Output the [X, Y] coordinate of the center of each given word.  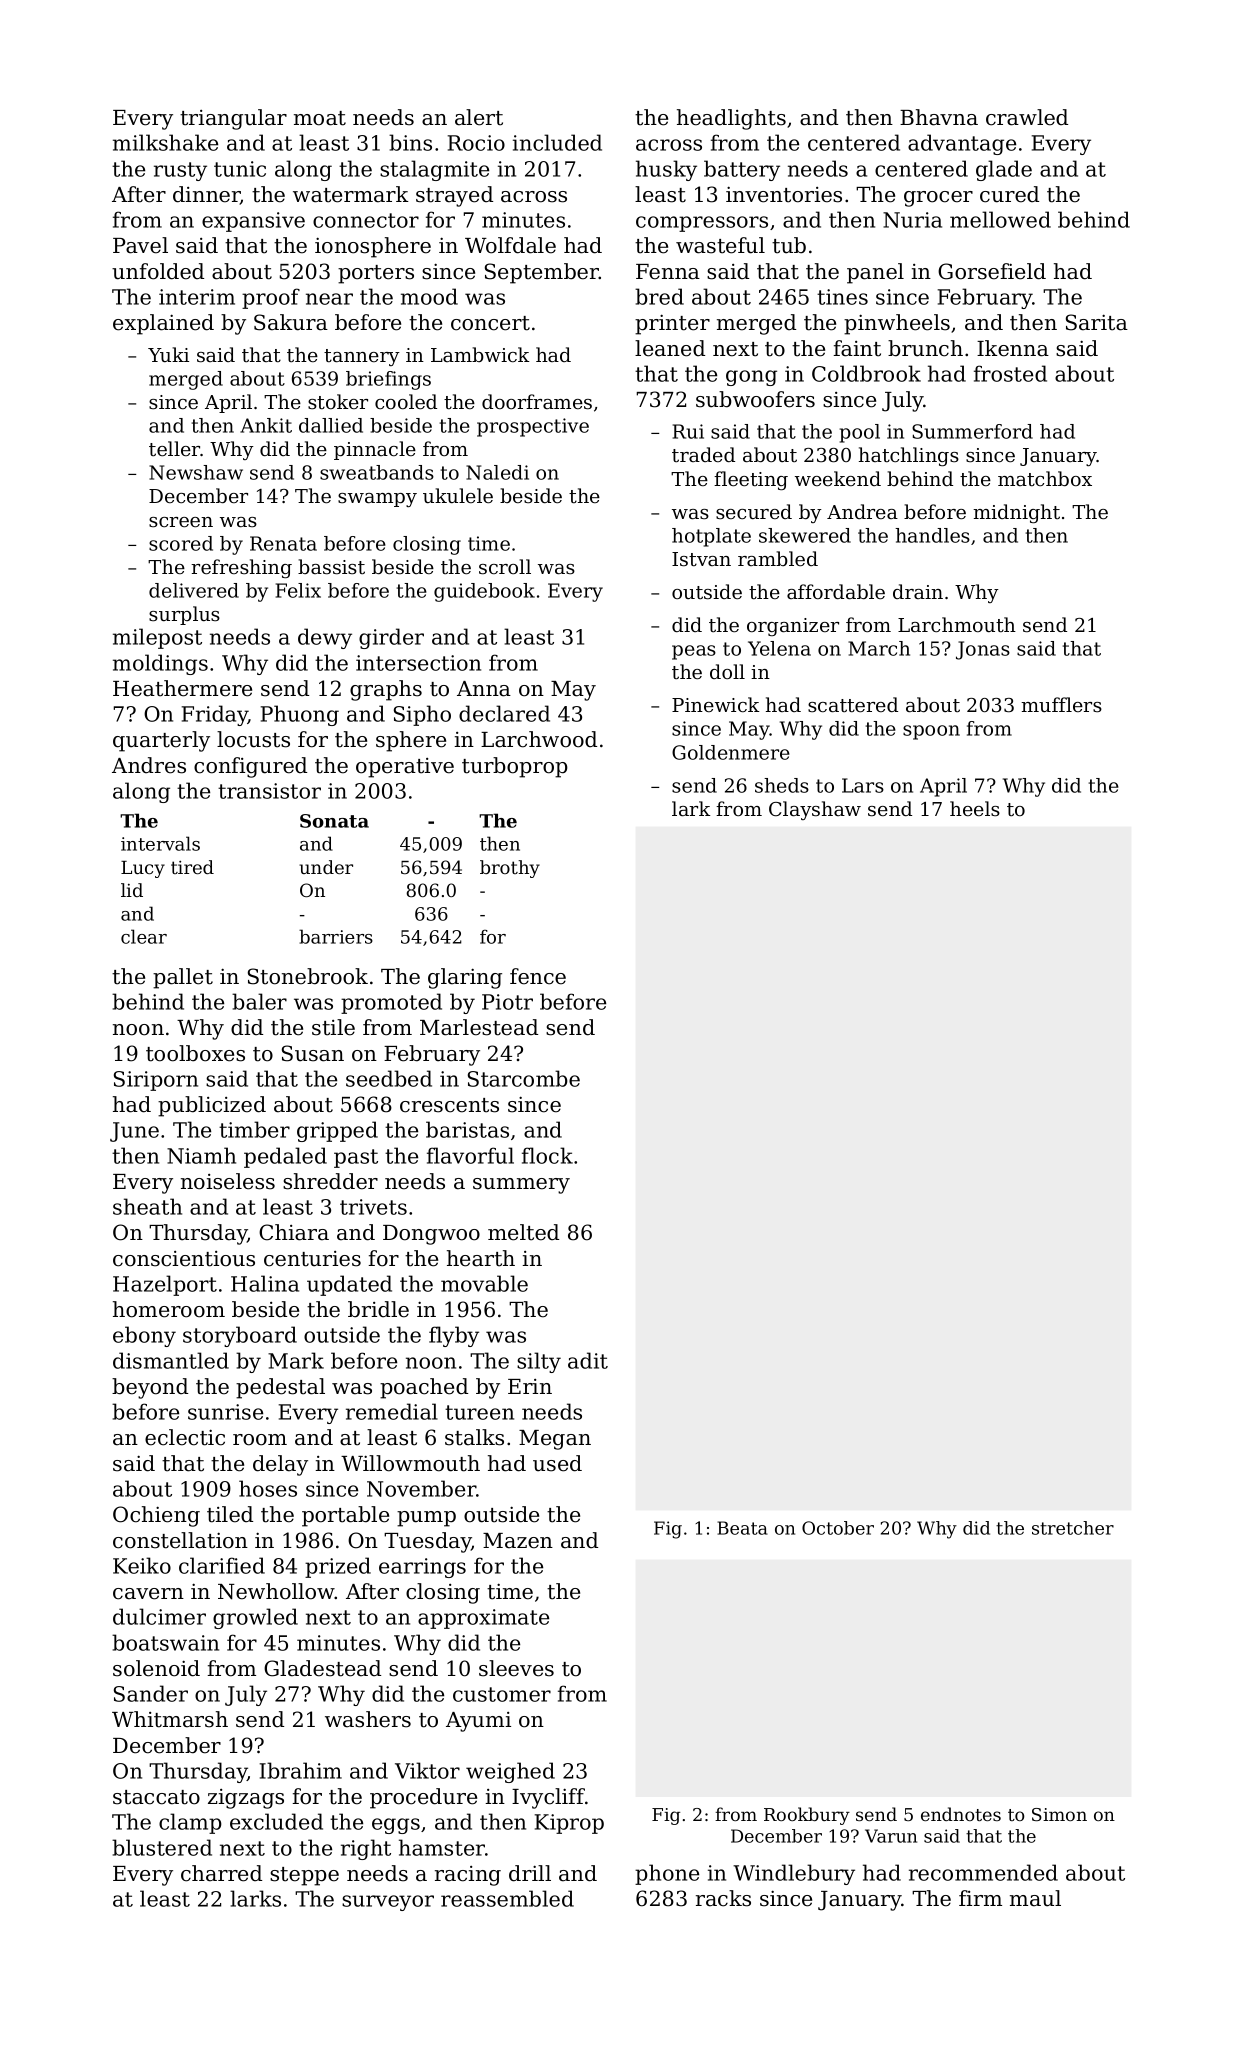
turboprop [515, 767]
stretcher [1073, 1528]
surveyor [388, 1903]
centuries [312, 1259]
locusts [253, 739]
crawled [1027, 117]
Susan [313, 1053]
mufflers [1061, 705]
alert [479, 117]
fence [538, 976]
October [838, 1528]
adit [588, 1360]
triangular [233, 119]
